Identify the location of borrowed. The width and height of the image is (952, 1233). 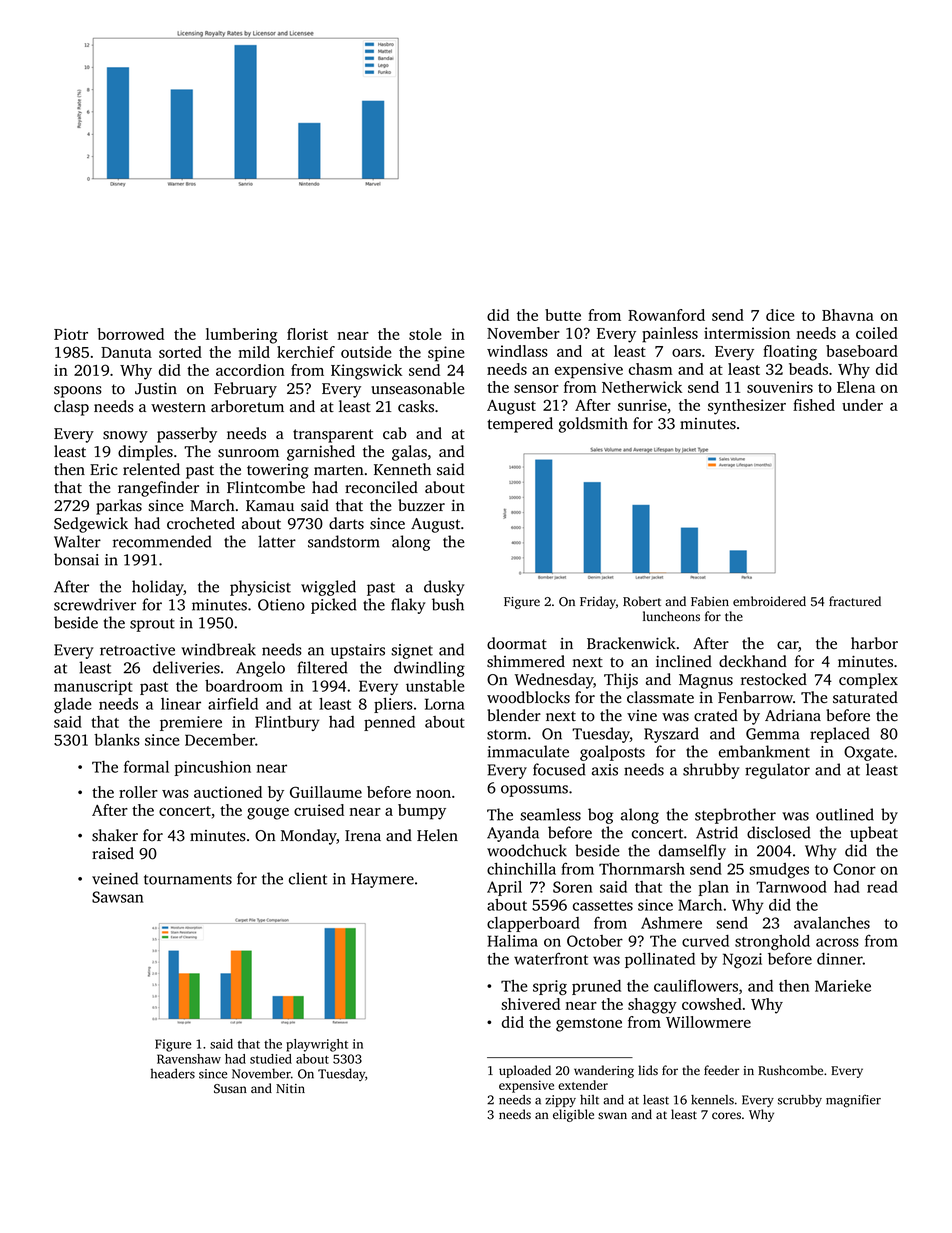
(131, 334).
